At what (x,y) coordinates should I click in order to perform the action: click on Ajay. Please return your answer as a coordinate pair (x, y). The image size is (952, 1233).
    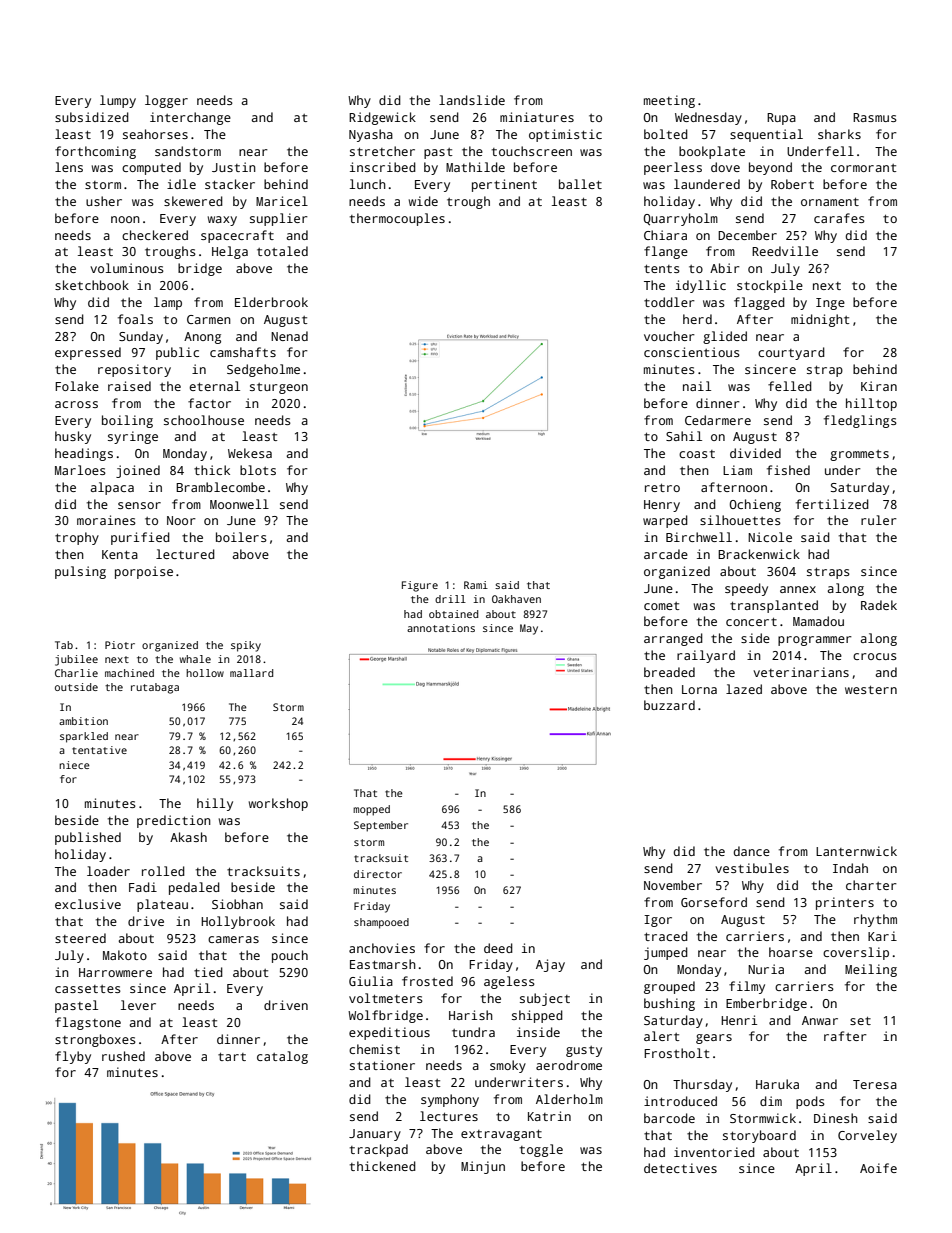
    Looking at the image, I should click on (550, 965).
